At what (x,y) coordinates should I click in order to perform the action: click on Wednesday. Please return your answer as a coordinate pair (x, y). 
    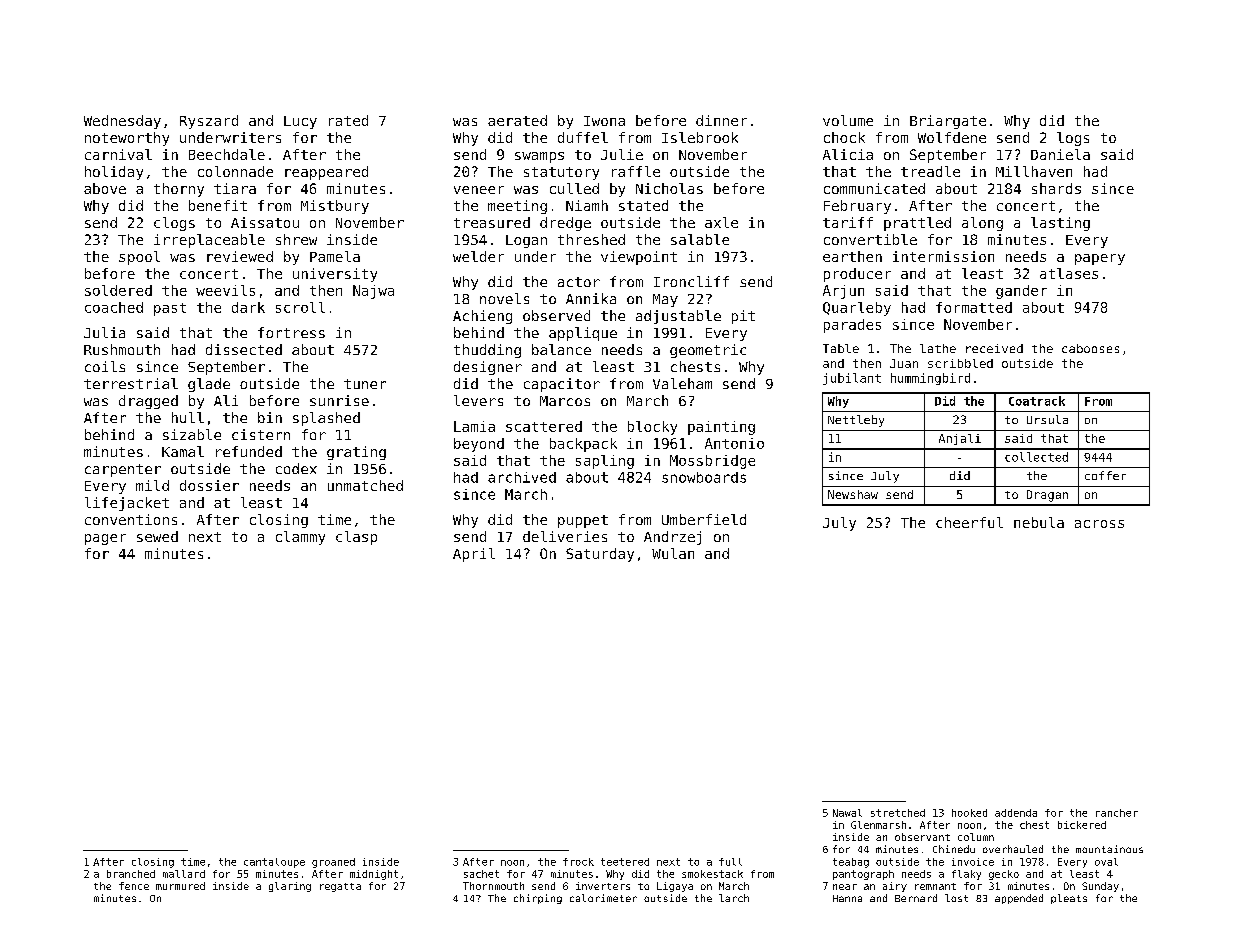
    Looking at the image, I should click on (122, 122).
